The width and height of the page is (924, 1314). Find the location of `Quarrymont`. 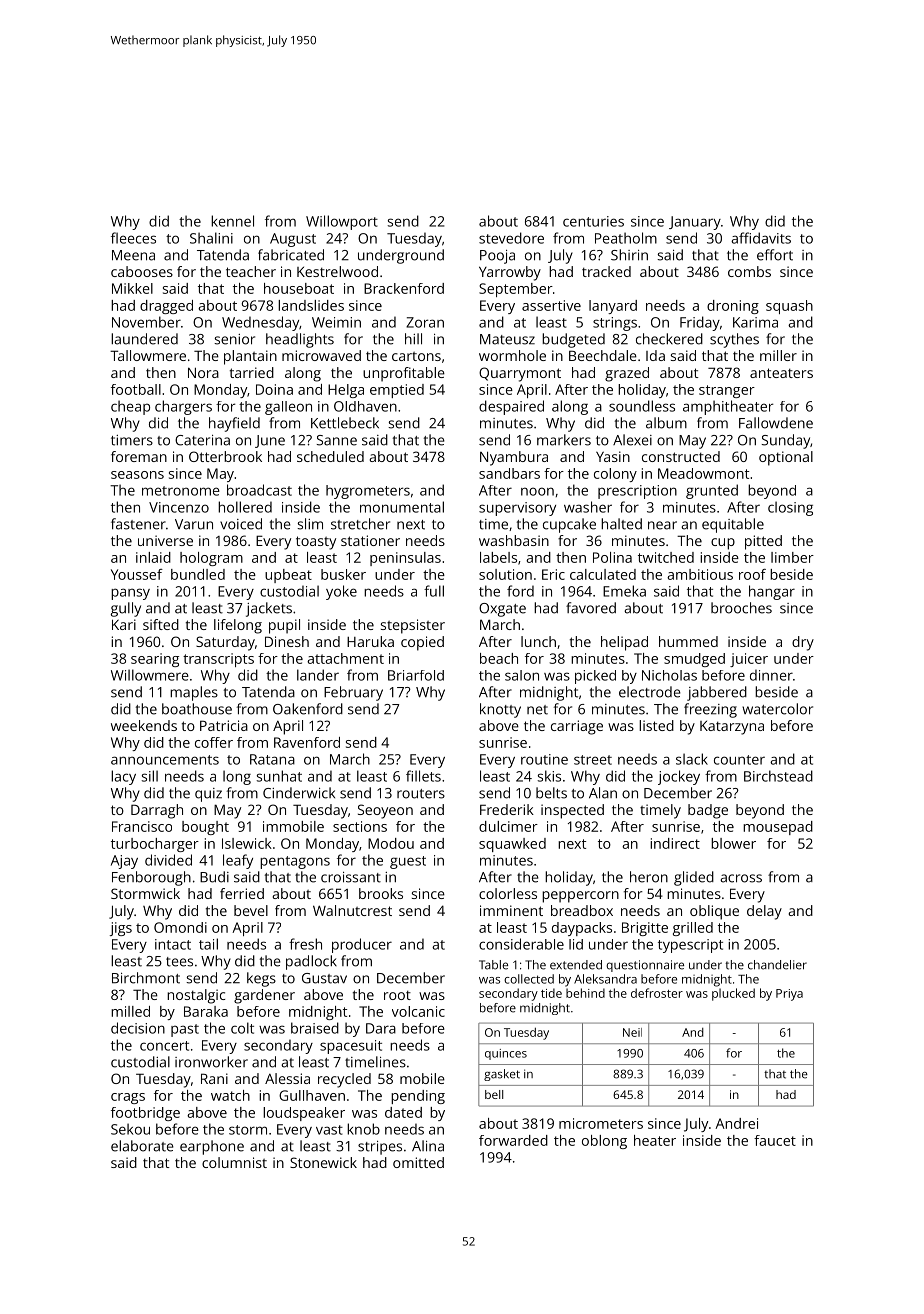

Quarrymont is located at coordinates (520, 374).
